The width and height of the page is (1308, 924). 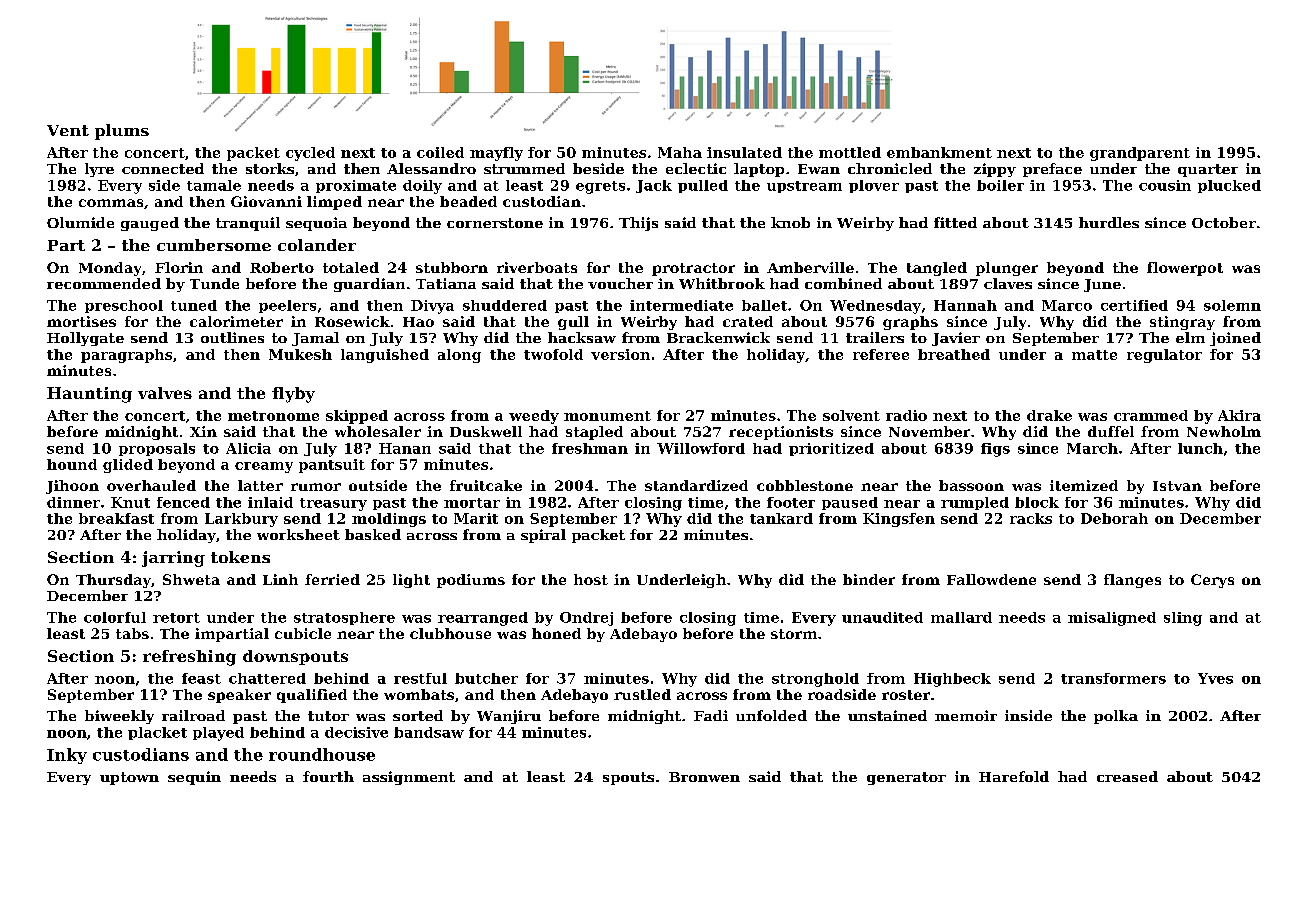 What do you see at coordinates (1232, 305) in the page?
I see `solemn` at bounding box center [1232, 305].
